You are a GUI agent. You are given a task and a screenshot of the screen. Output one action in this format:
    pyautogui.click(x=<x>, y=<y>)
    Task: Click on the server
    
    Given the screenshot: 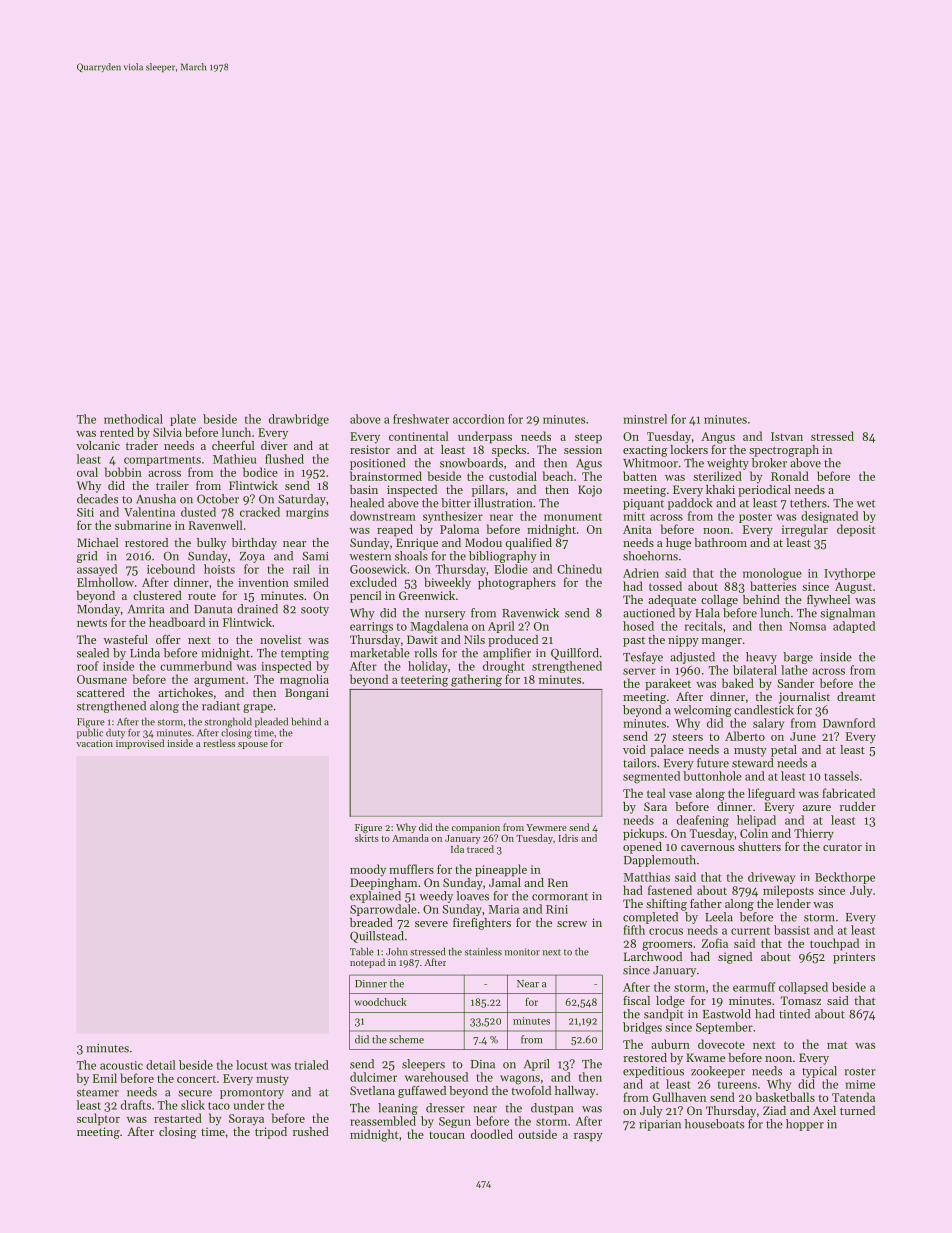 What is the action you would take?
    pyautogui.click(x=639, y=671)
